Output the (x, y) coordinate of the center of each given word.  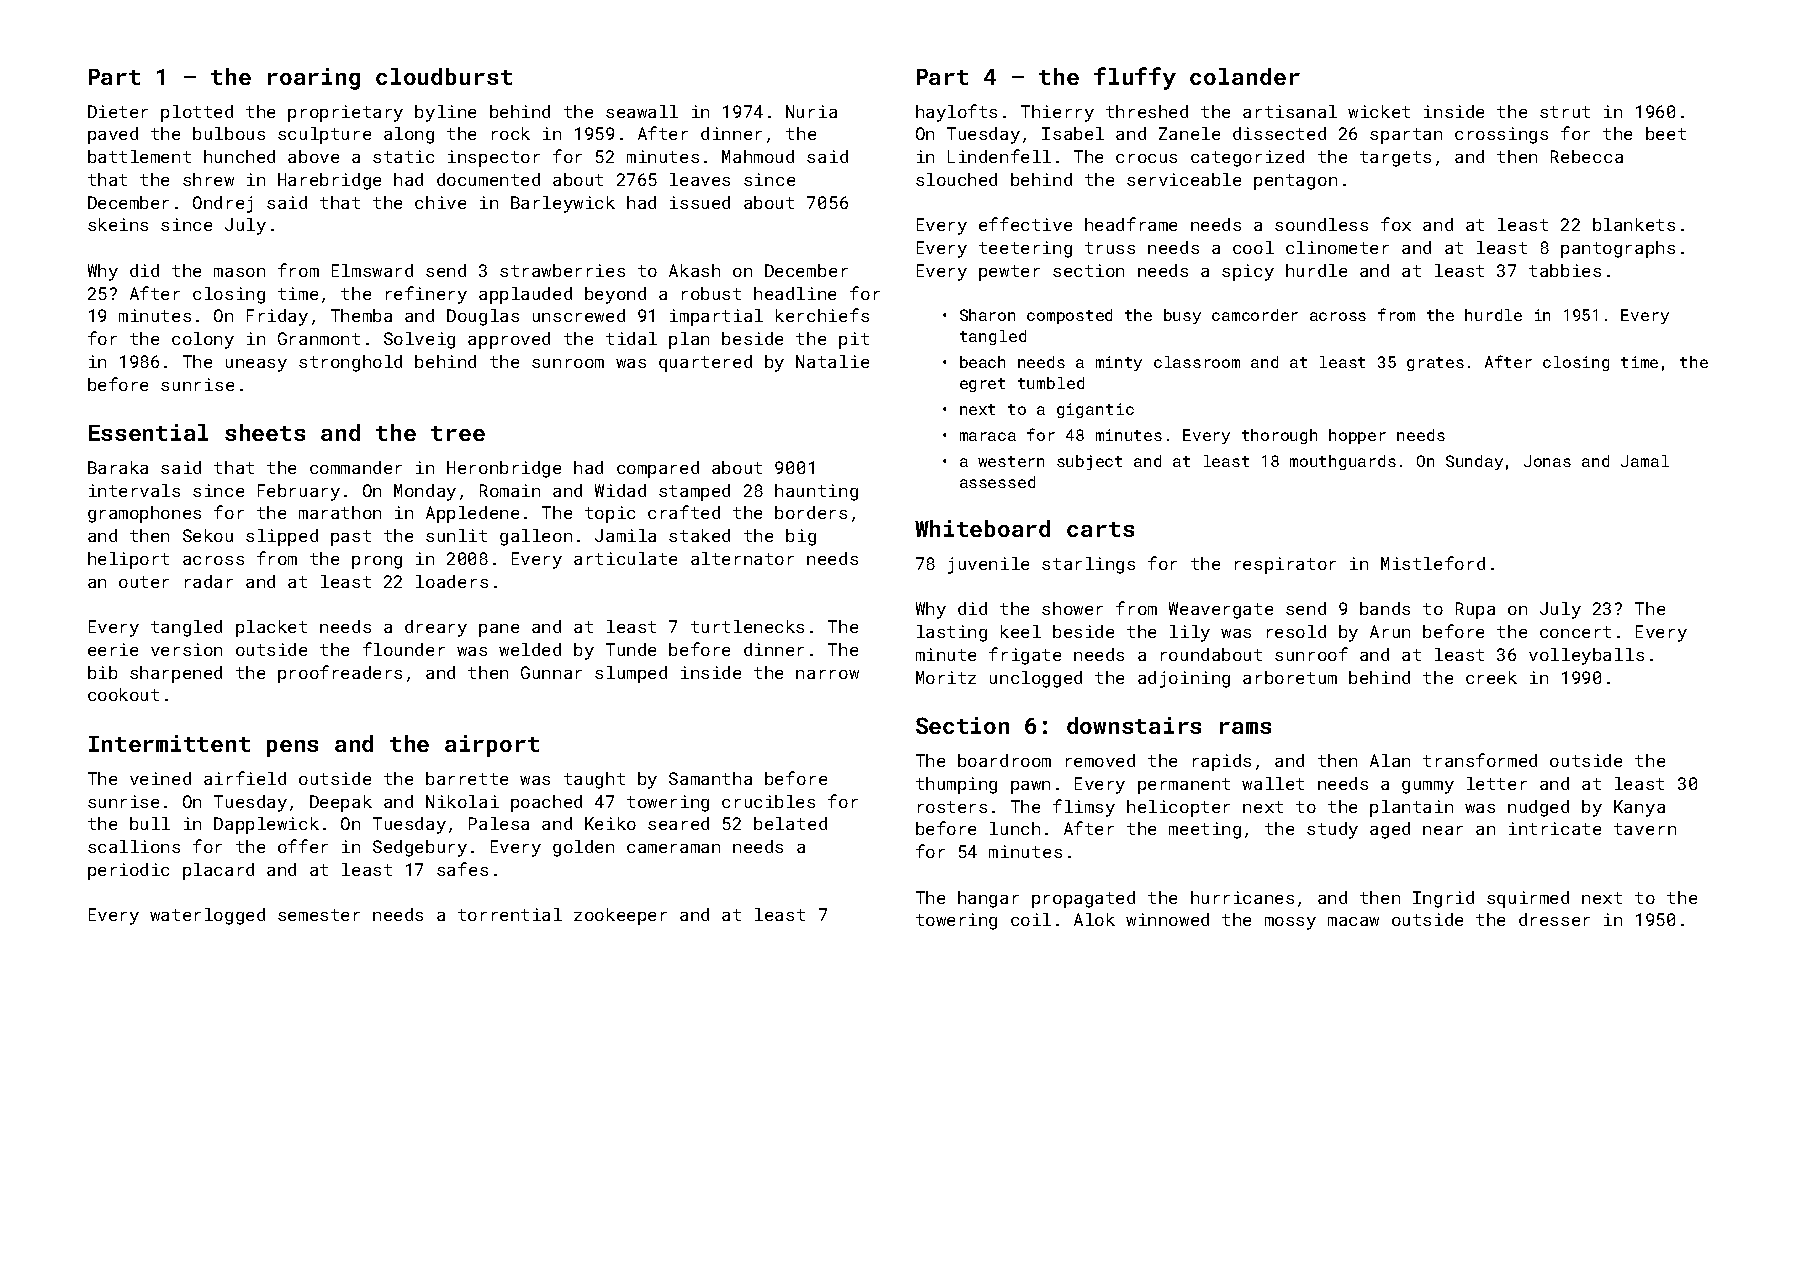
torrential (510, 914)
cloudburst (444, 76)
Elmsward (372, 270)
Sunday (1474, 462)
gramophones (144, 514)
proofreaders (340, 674)
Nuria (811, 111)
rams (1245, 728)
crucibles (768, 801)
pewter (1009, 273)
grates (1435, 364)
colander (1245, 76)
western (1011, 461)
